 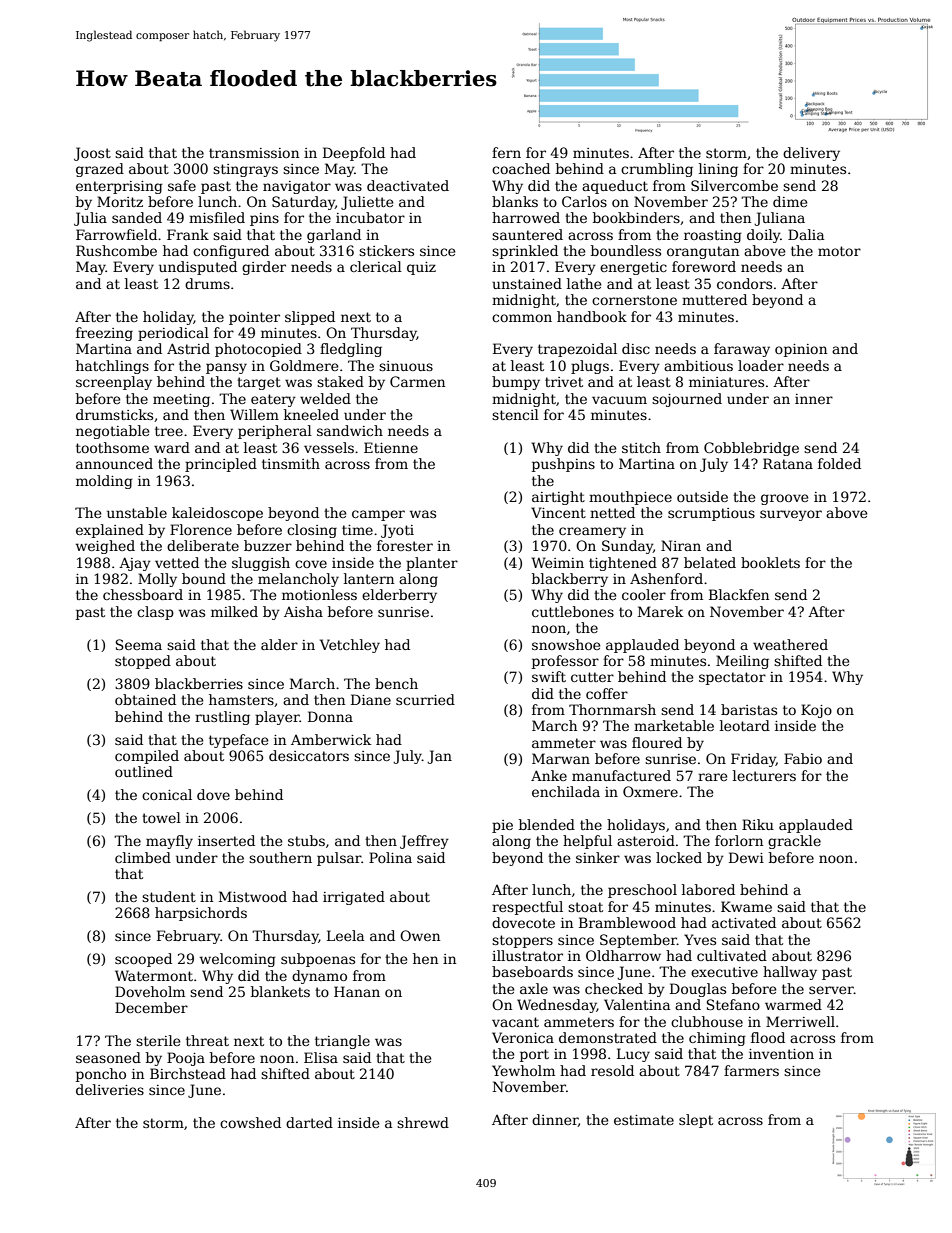 I want to click on marketable, so click(x=674, y=725).
